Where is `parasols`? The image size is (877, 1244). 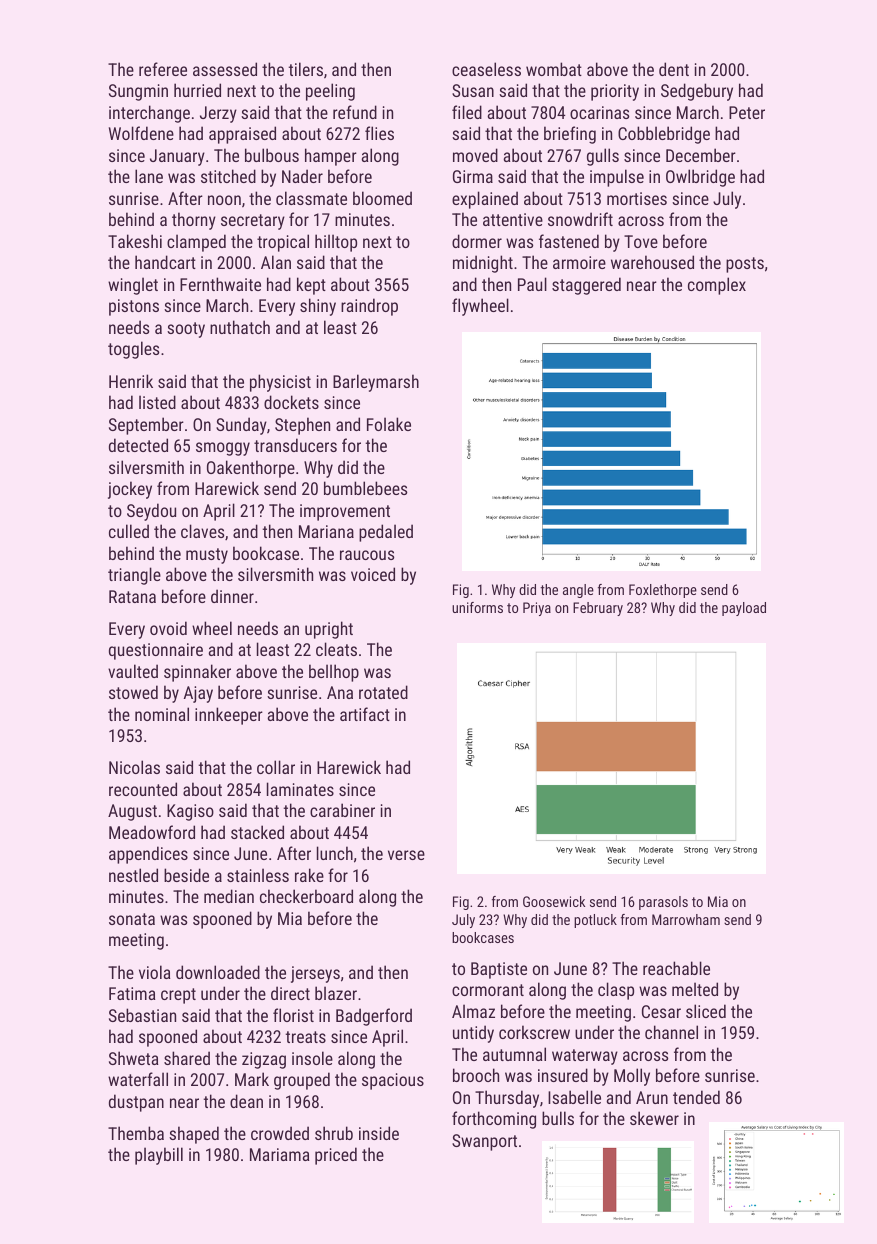
parasols is located at coordinates (663, 903).
